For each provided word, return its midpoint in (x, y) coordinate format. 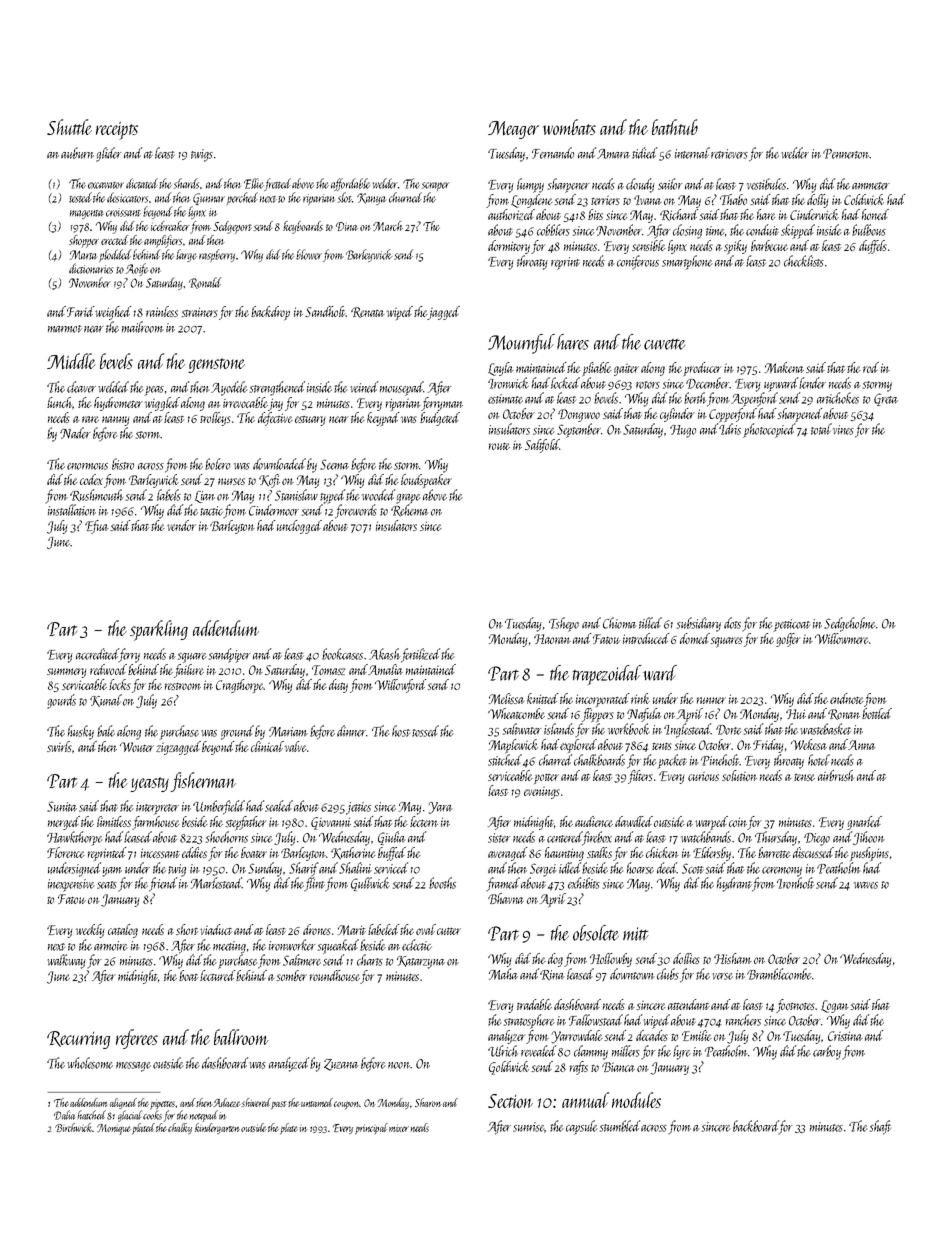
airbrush (836, 775)
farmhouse (156, 823)
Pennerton (846, 154)
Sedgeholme (850, 624)
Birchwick (74, 1127)
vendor (181, 525)
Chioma (620, 623)
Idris (730, 429)
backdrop (270, 313)
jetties (358, 808)
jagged (444, 313)
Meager (513, 130)
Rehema (410, 510)
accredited (97, 655)
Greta (886, 399)
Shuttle (69, 127)
